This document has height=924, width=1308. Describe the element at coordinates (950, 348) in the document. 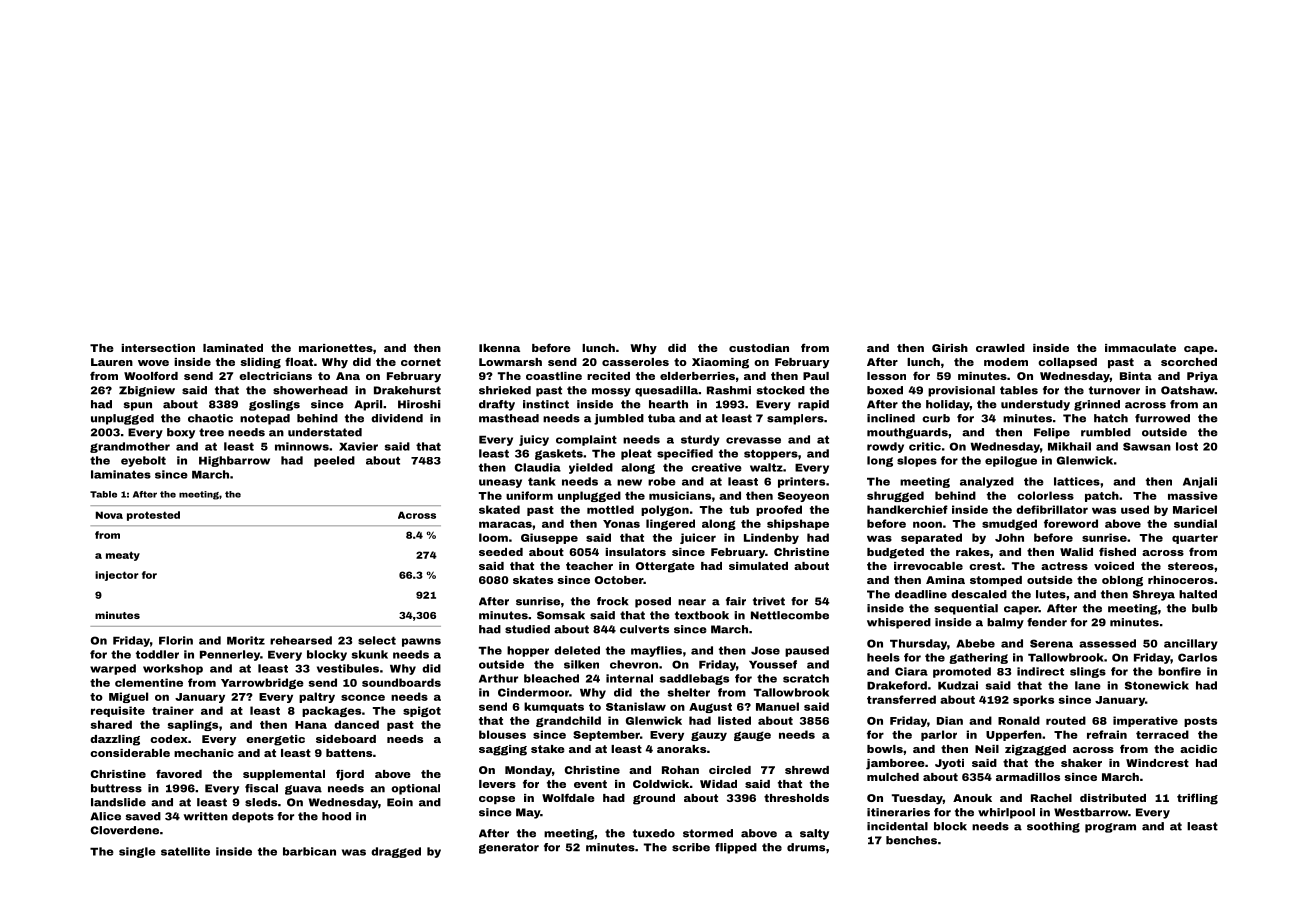

I see `Girish` at that location.
